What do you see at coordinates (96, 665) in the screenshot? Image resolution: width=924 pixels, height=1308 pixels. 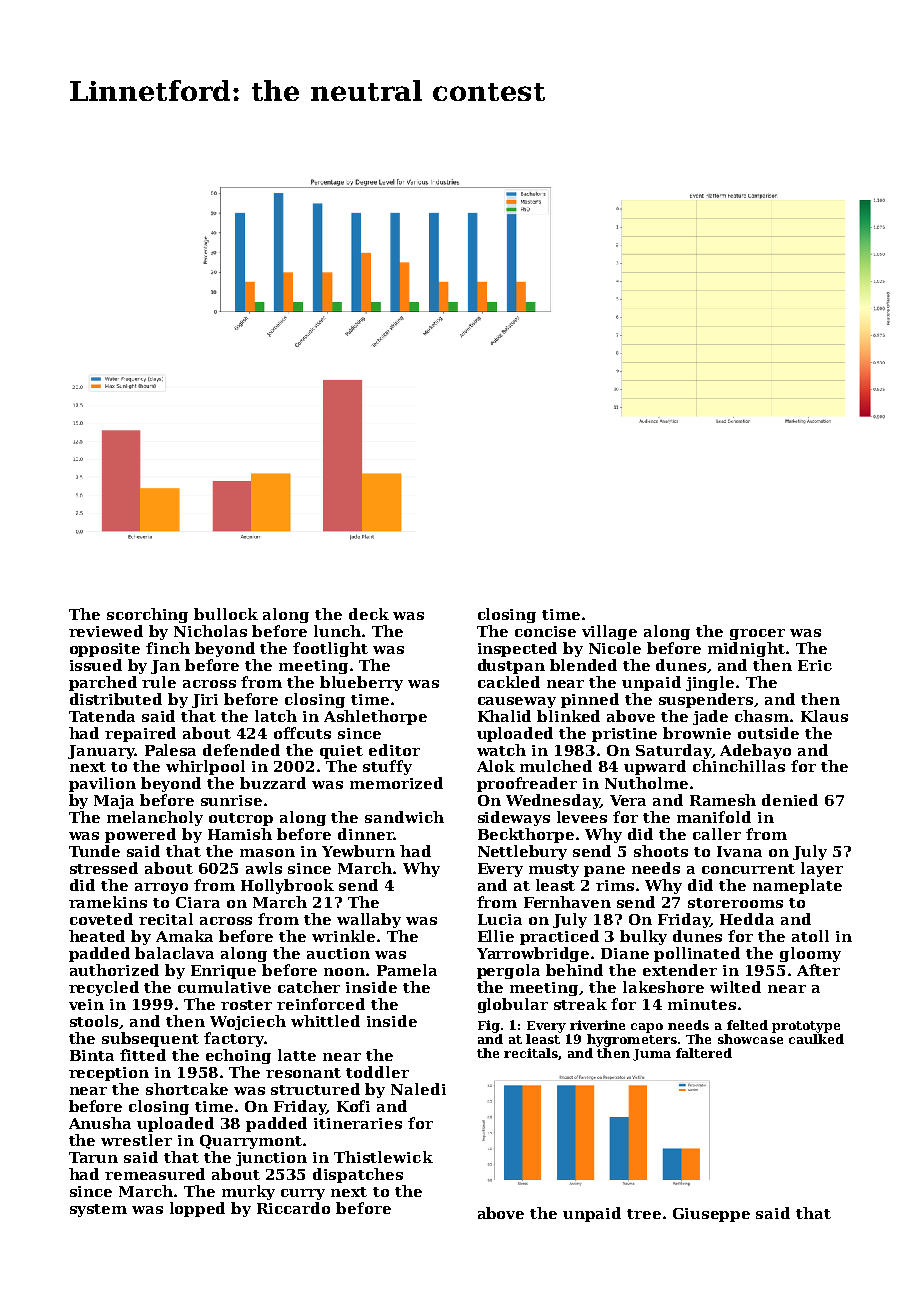 I see `issued` at bounding box center [96, 665].
